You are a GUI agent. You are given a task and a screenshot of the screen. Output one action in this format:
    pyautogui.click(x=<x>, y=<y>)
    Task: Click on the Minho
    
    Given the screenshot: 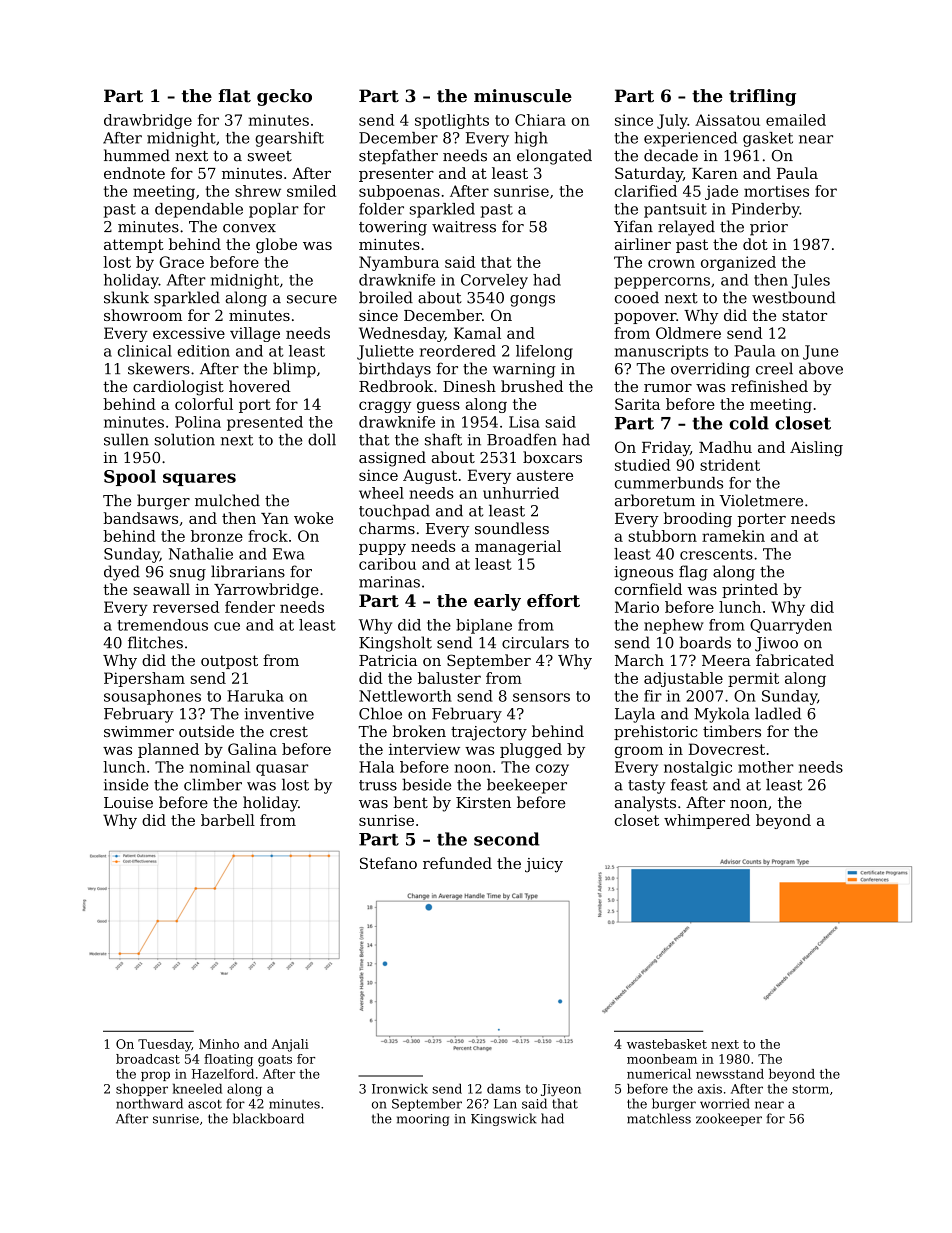 What is the action you would take?
    pyautogui.click(x=219, y=1044)
